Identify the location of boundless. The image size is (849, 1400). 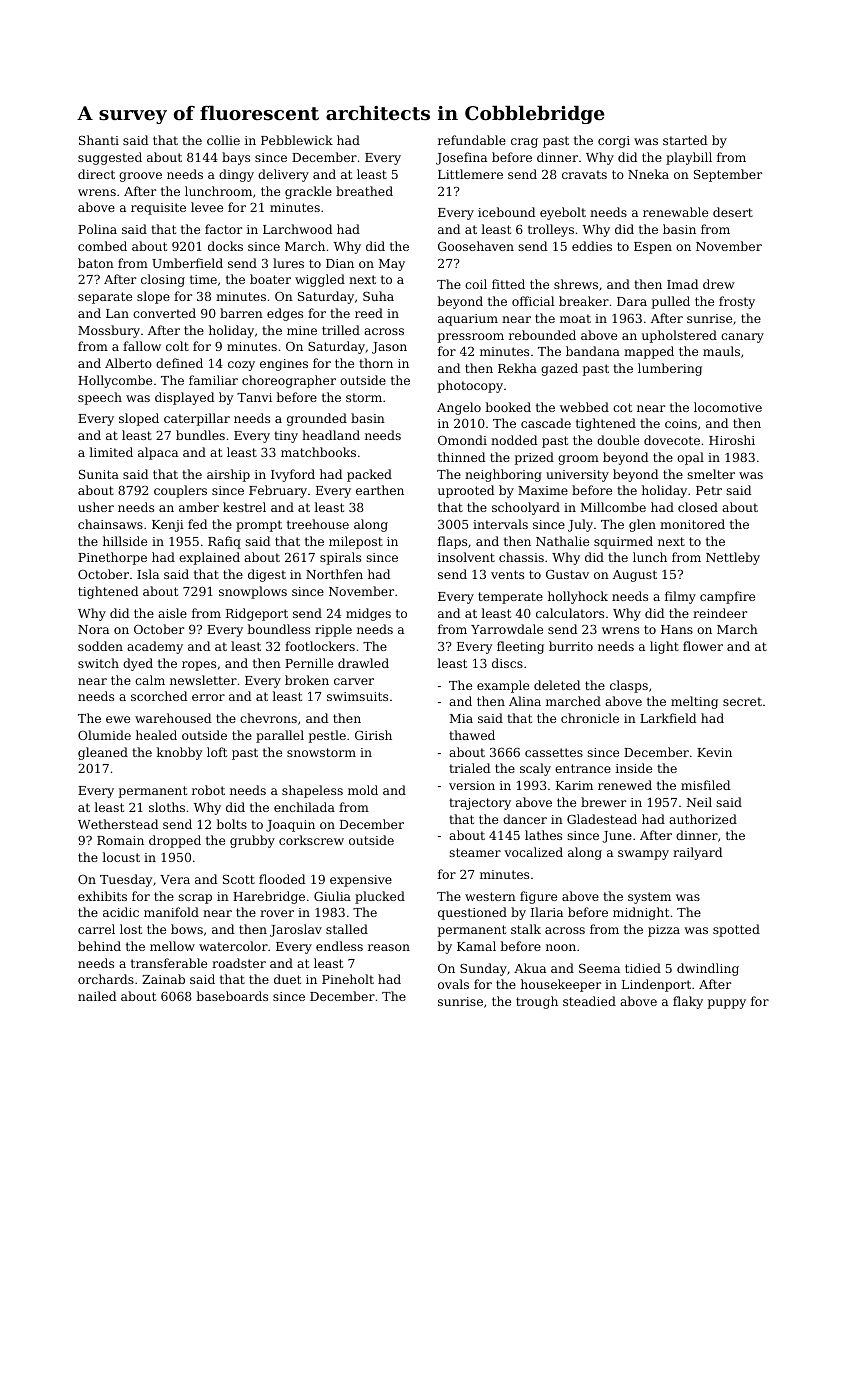
(278, 629).
